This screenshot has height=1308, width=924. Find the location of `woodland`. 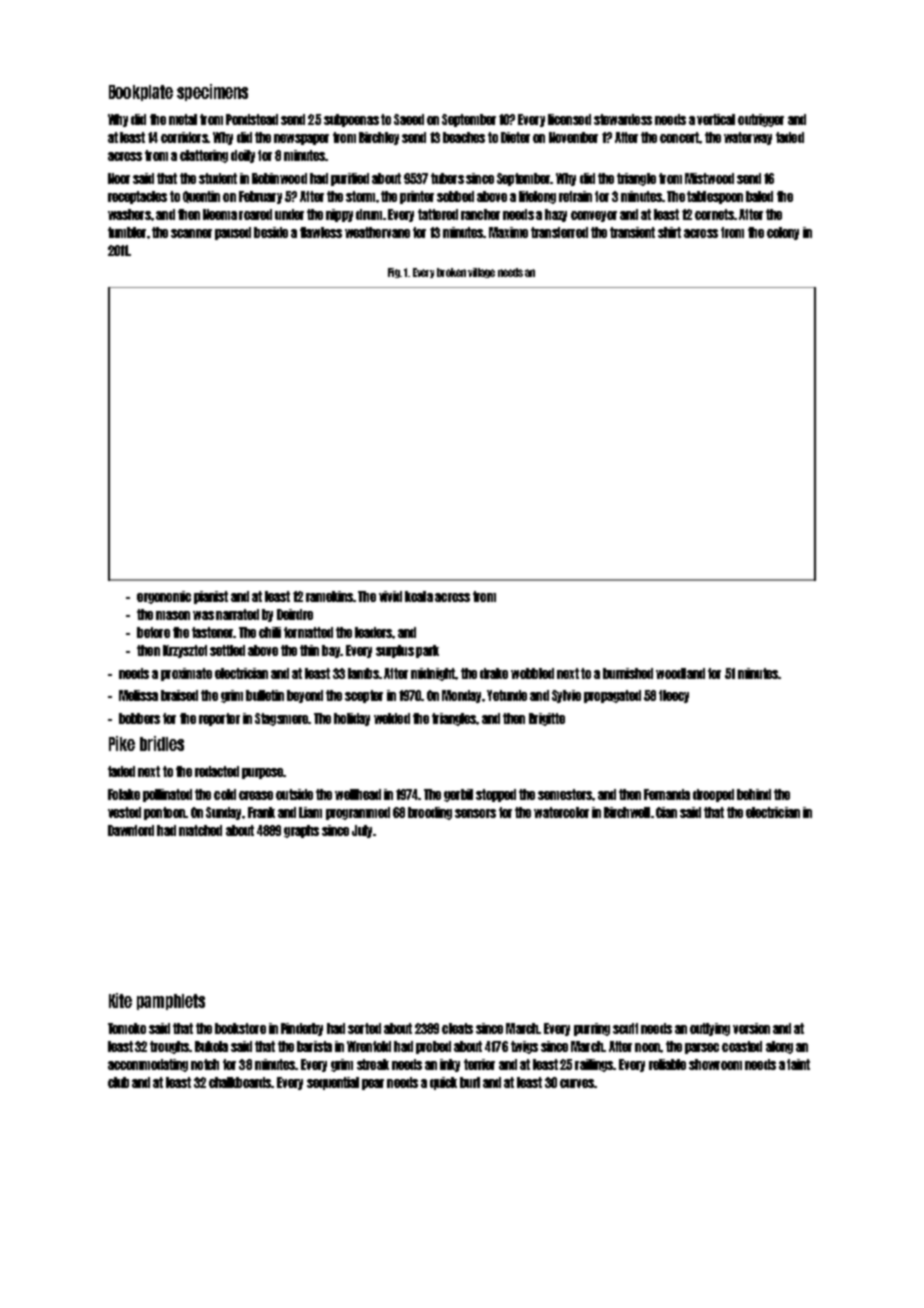

woodland is located at coordinates (680, 673).
